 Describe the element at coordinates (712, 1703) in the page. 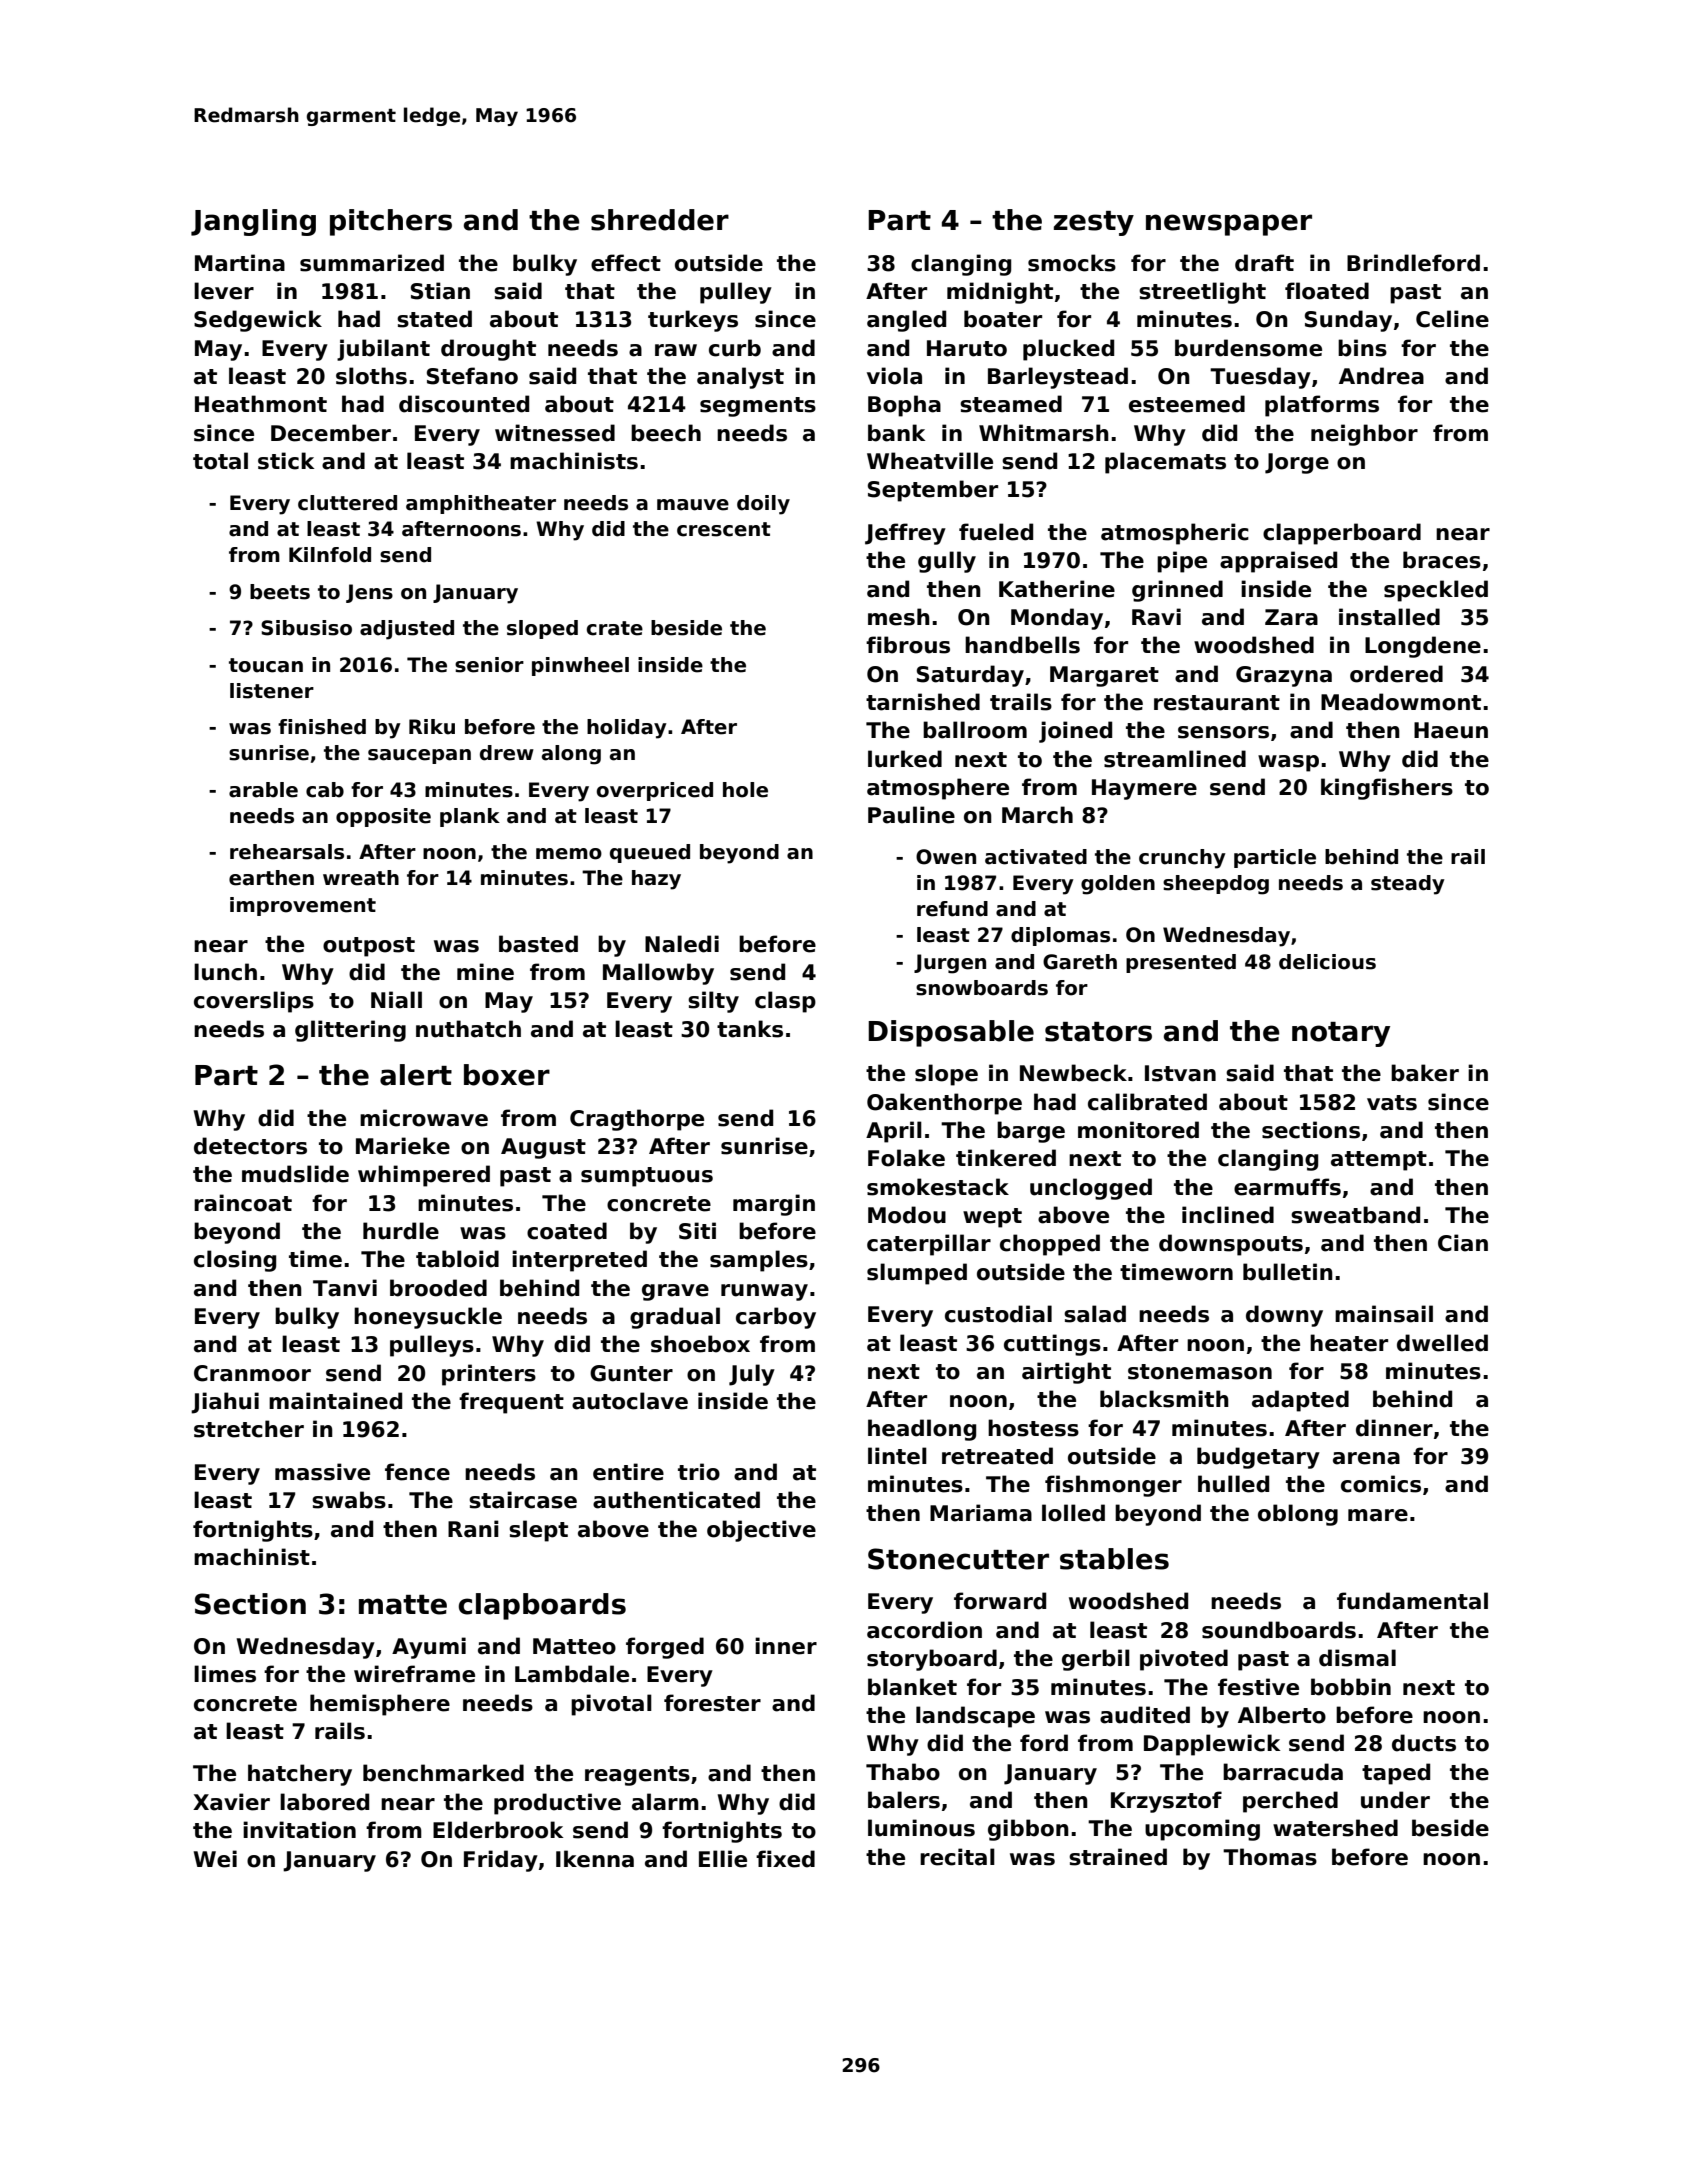

I see `forester` at that location.
